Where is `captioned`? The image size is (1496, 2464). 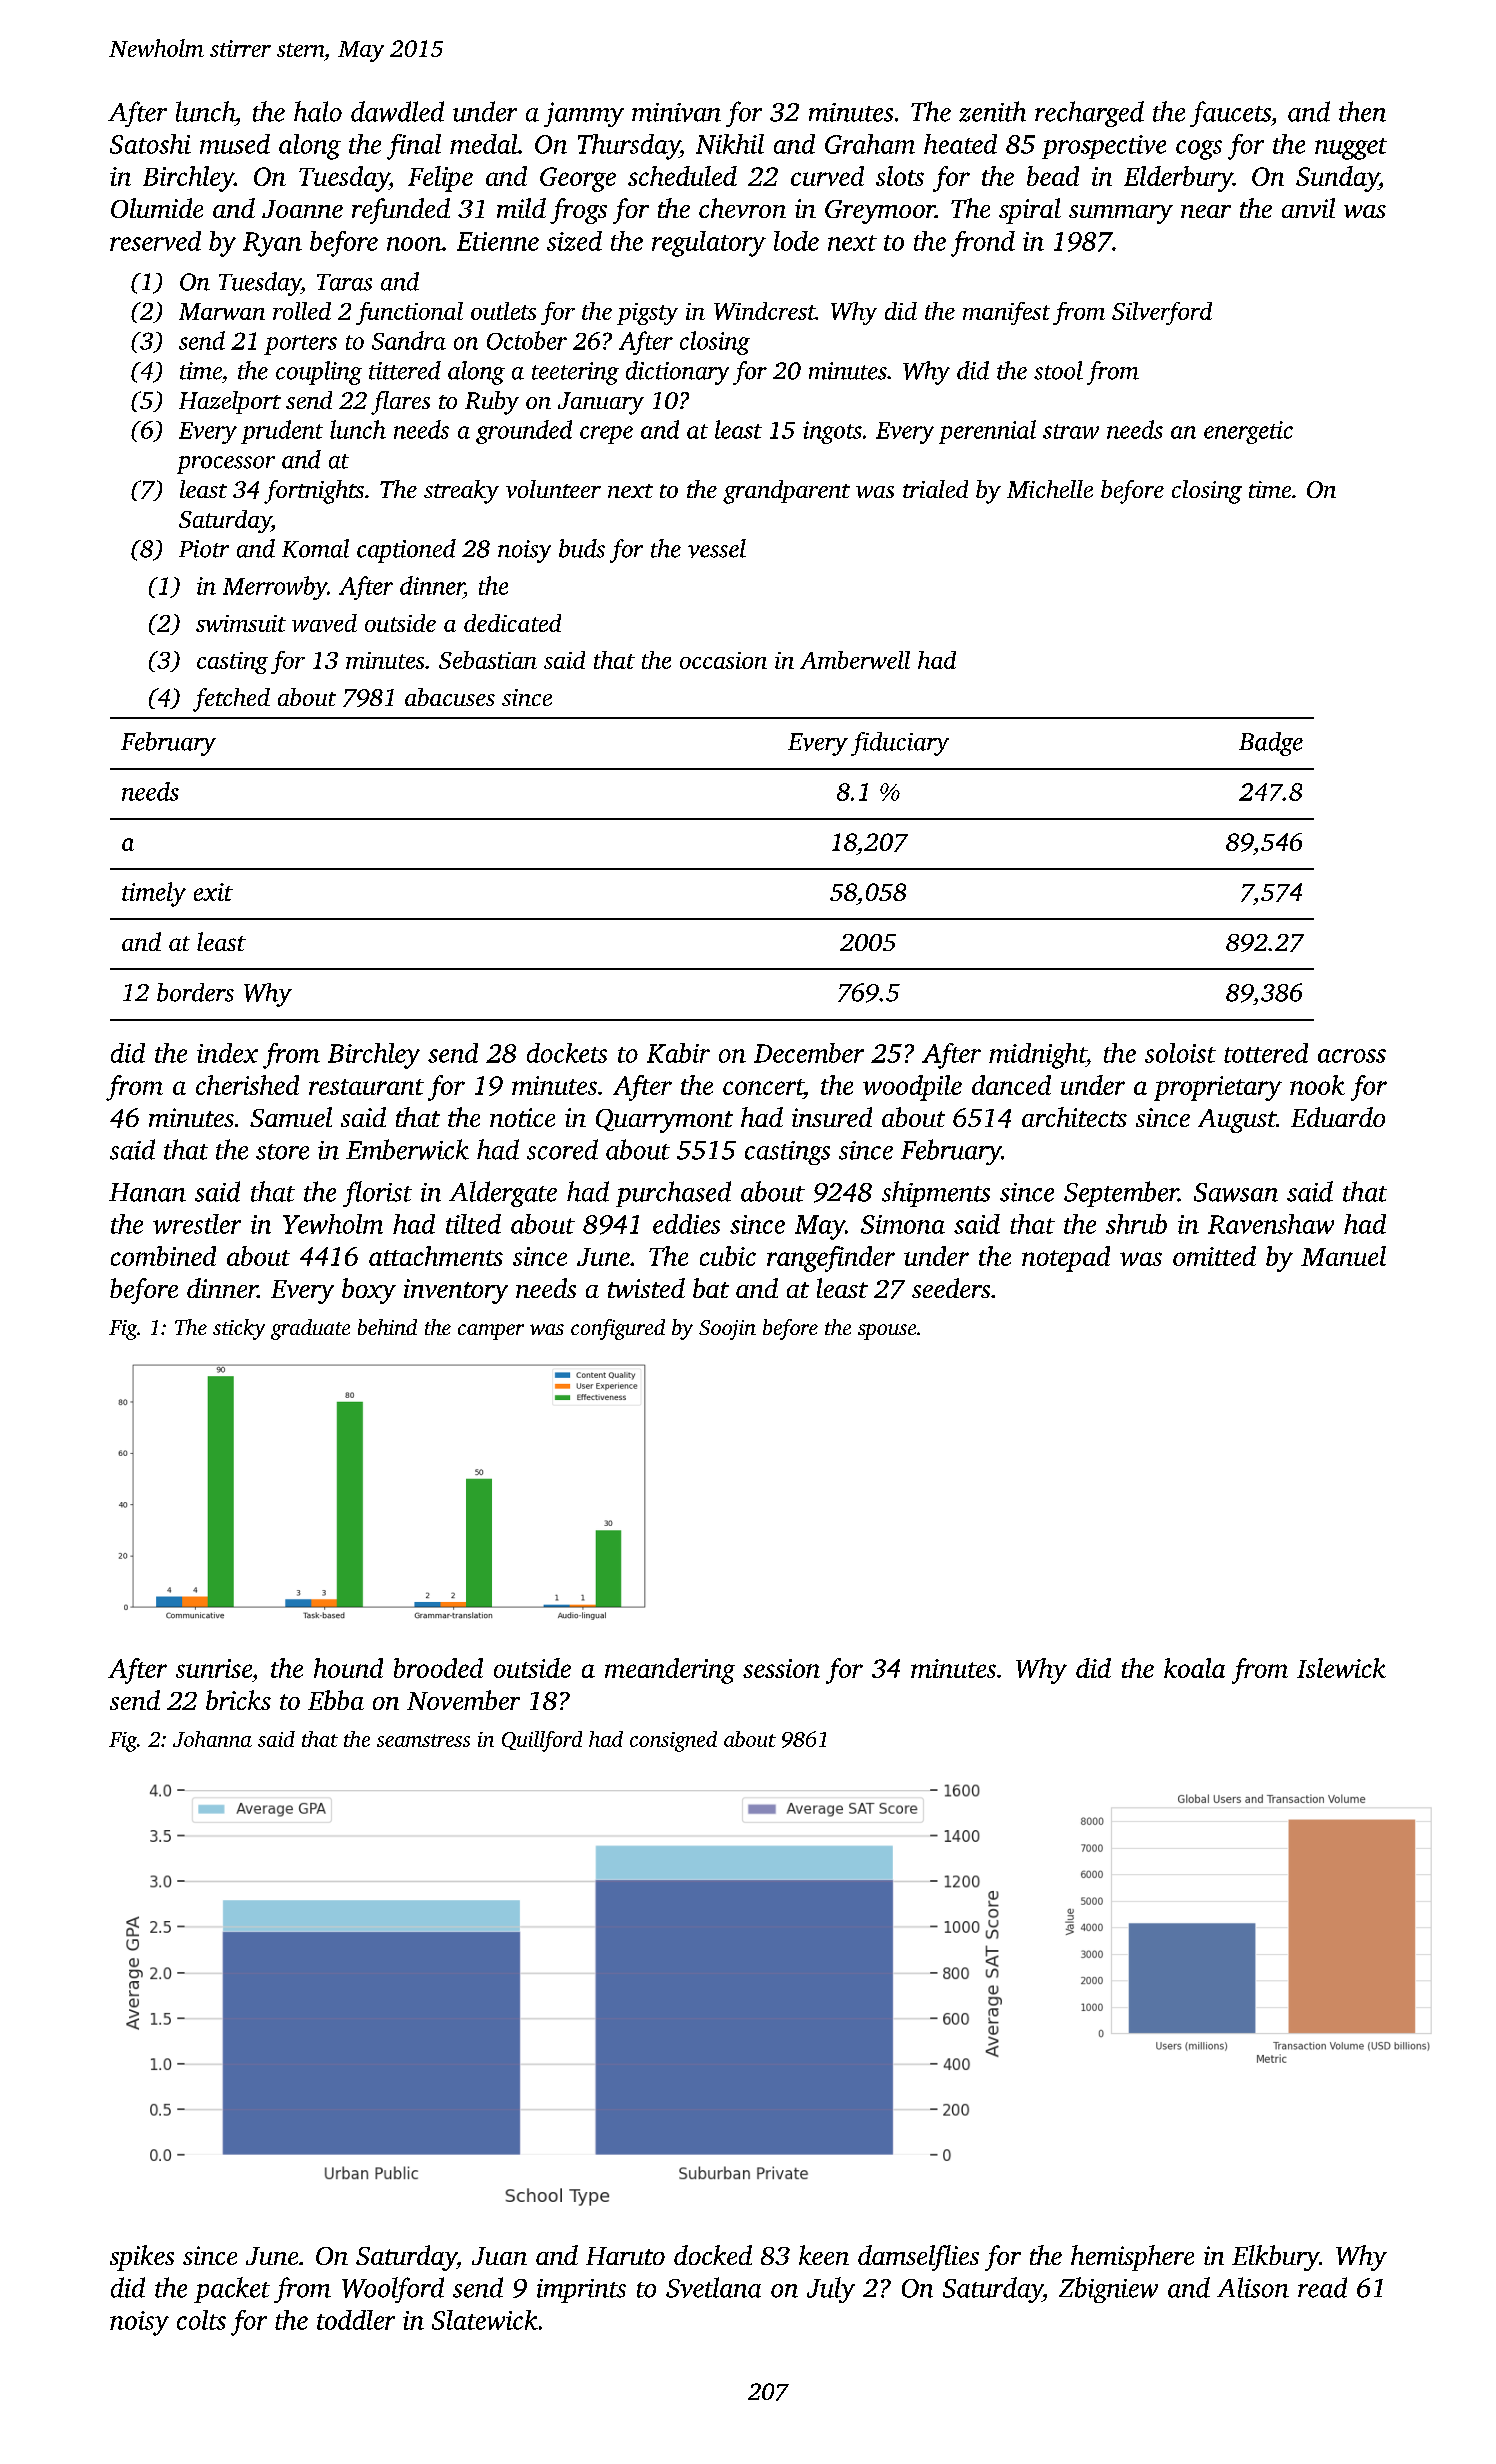
captioned is located at coordinates (406, 551).
